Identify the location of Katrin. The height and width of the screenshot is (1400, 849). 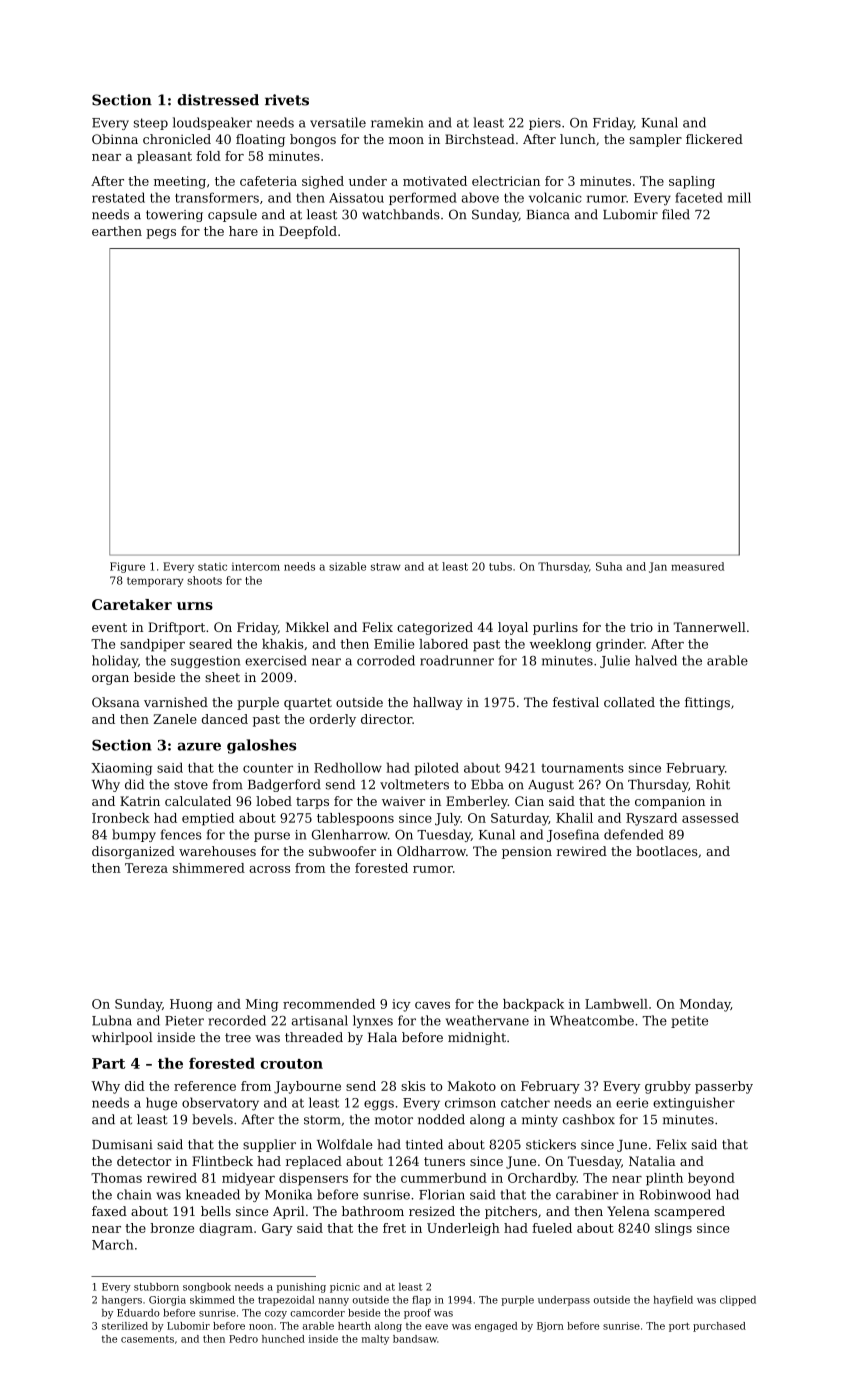
(140, 801).
